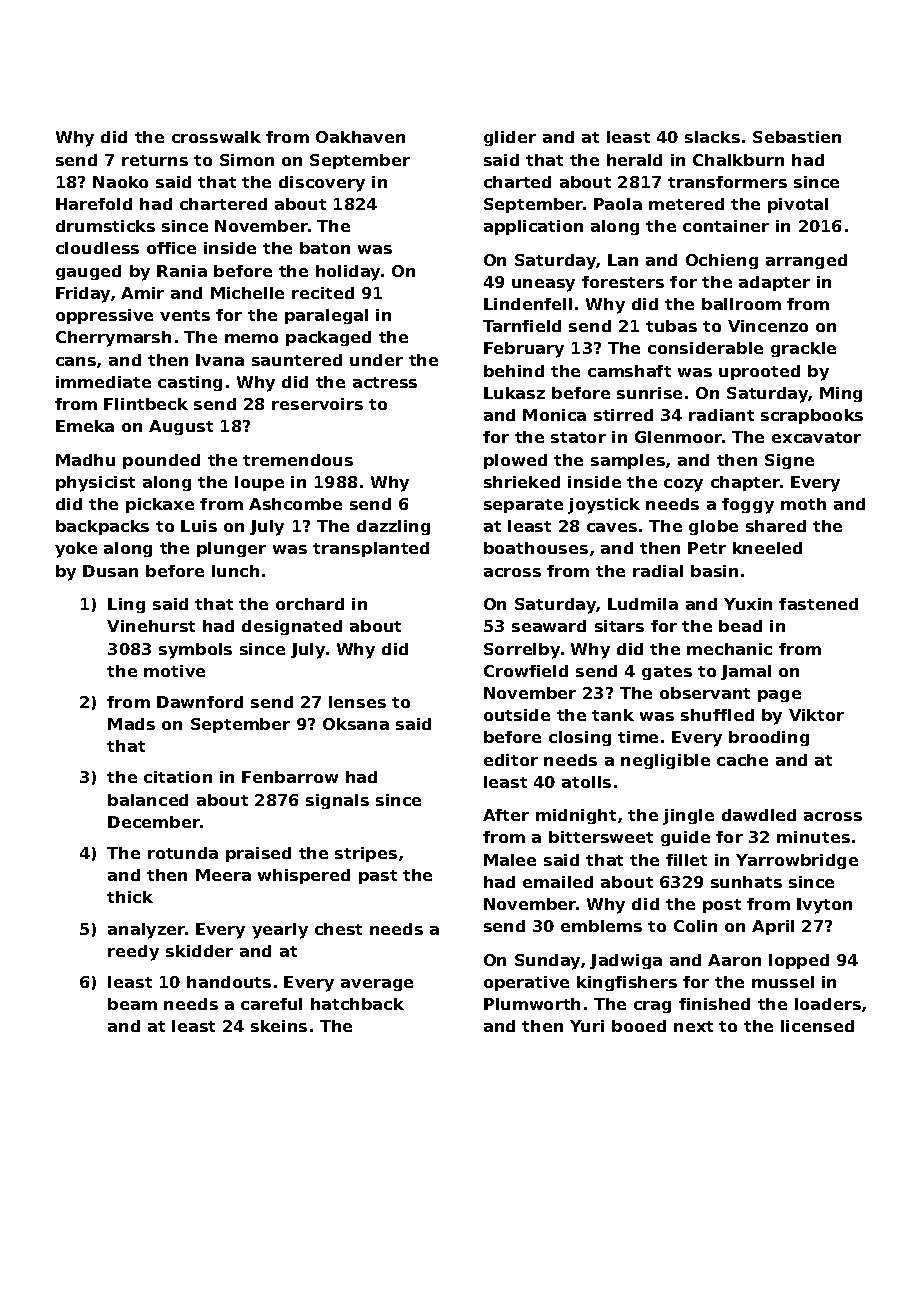  Describe the element at coordinates (549, 626) in the image. I see `seaward` at that location.
